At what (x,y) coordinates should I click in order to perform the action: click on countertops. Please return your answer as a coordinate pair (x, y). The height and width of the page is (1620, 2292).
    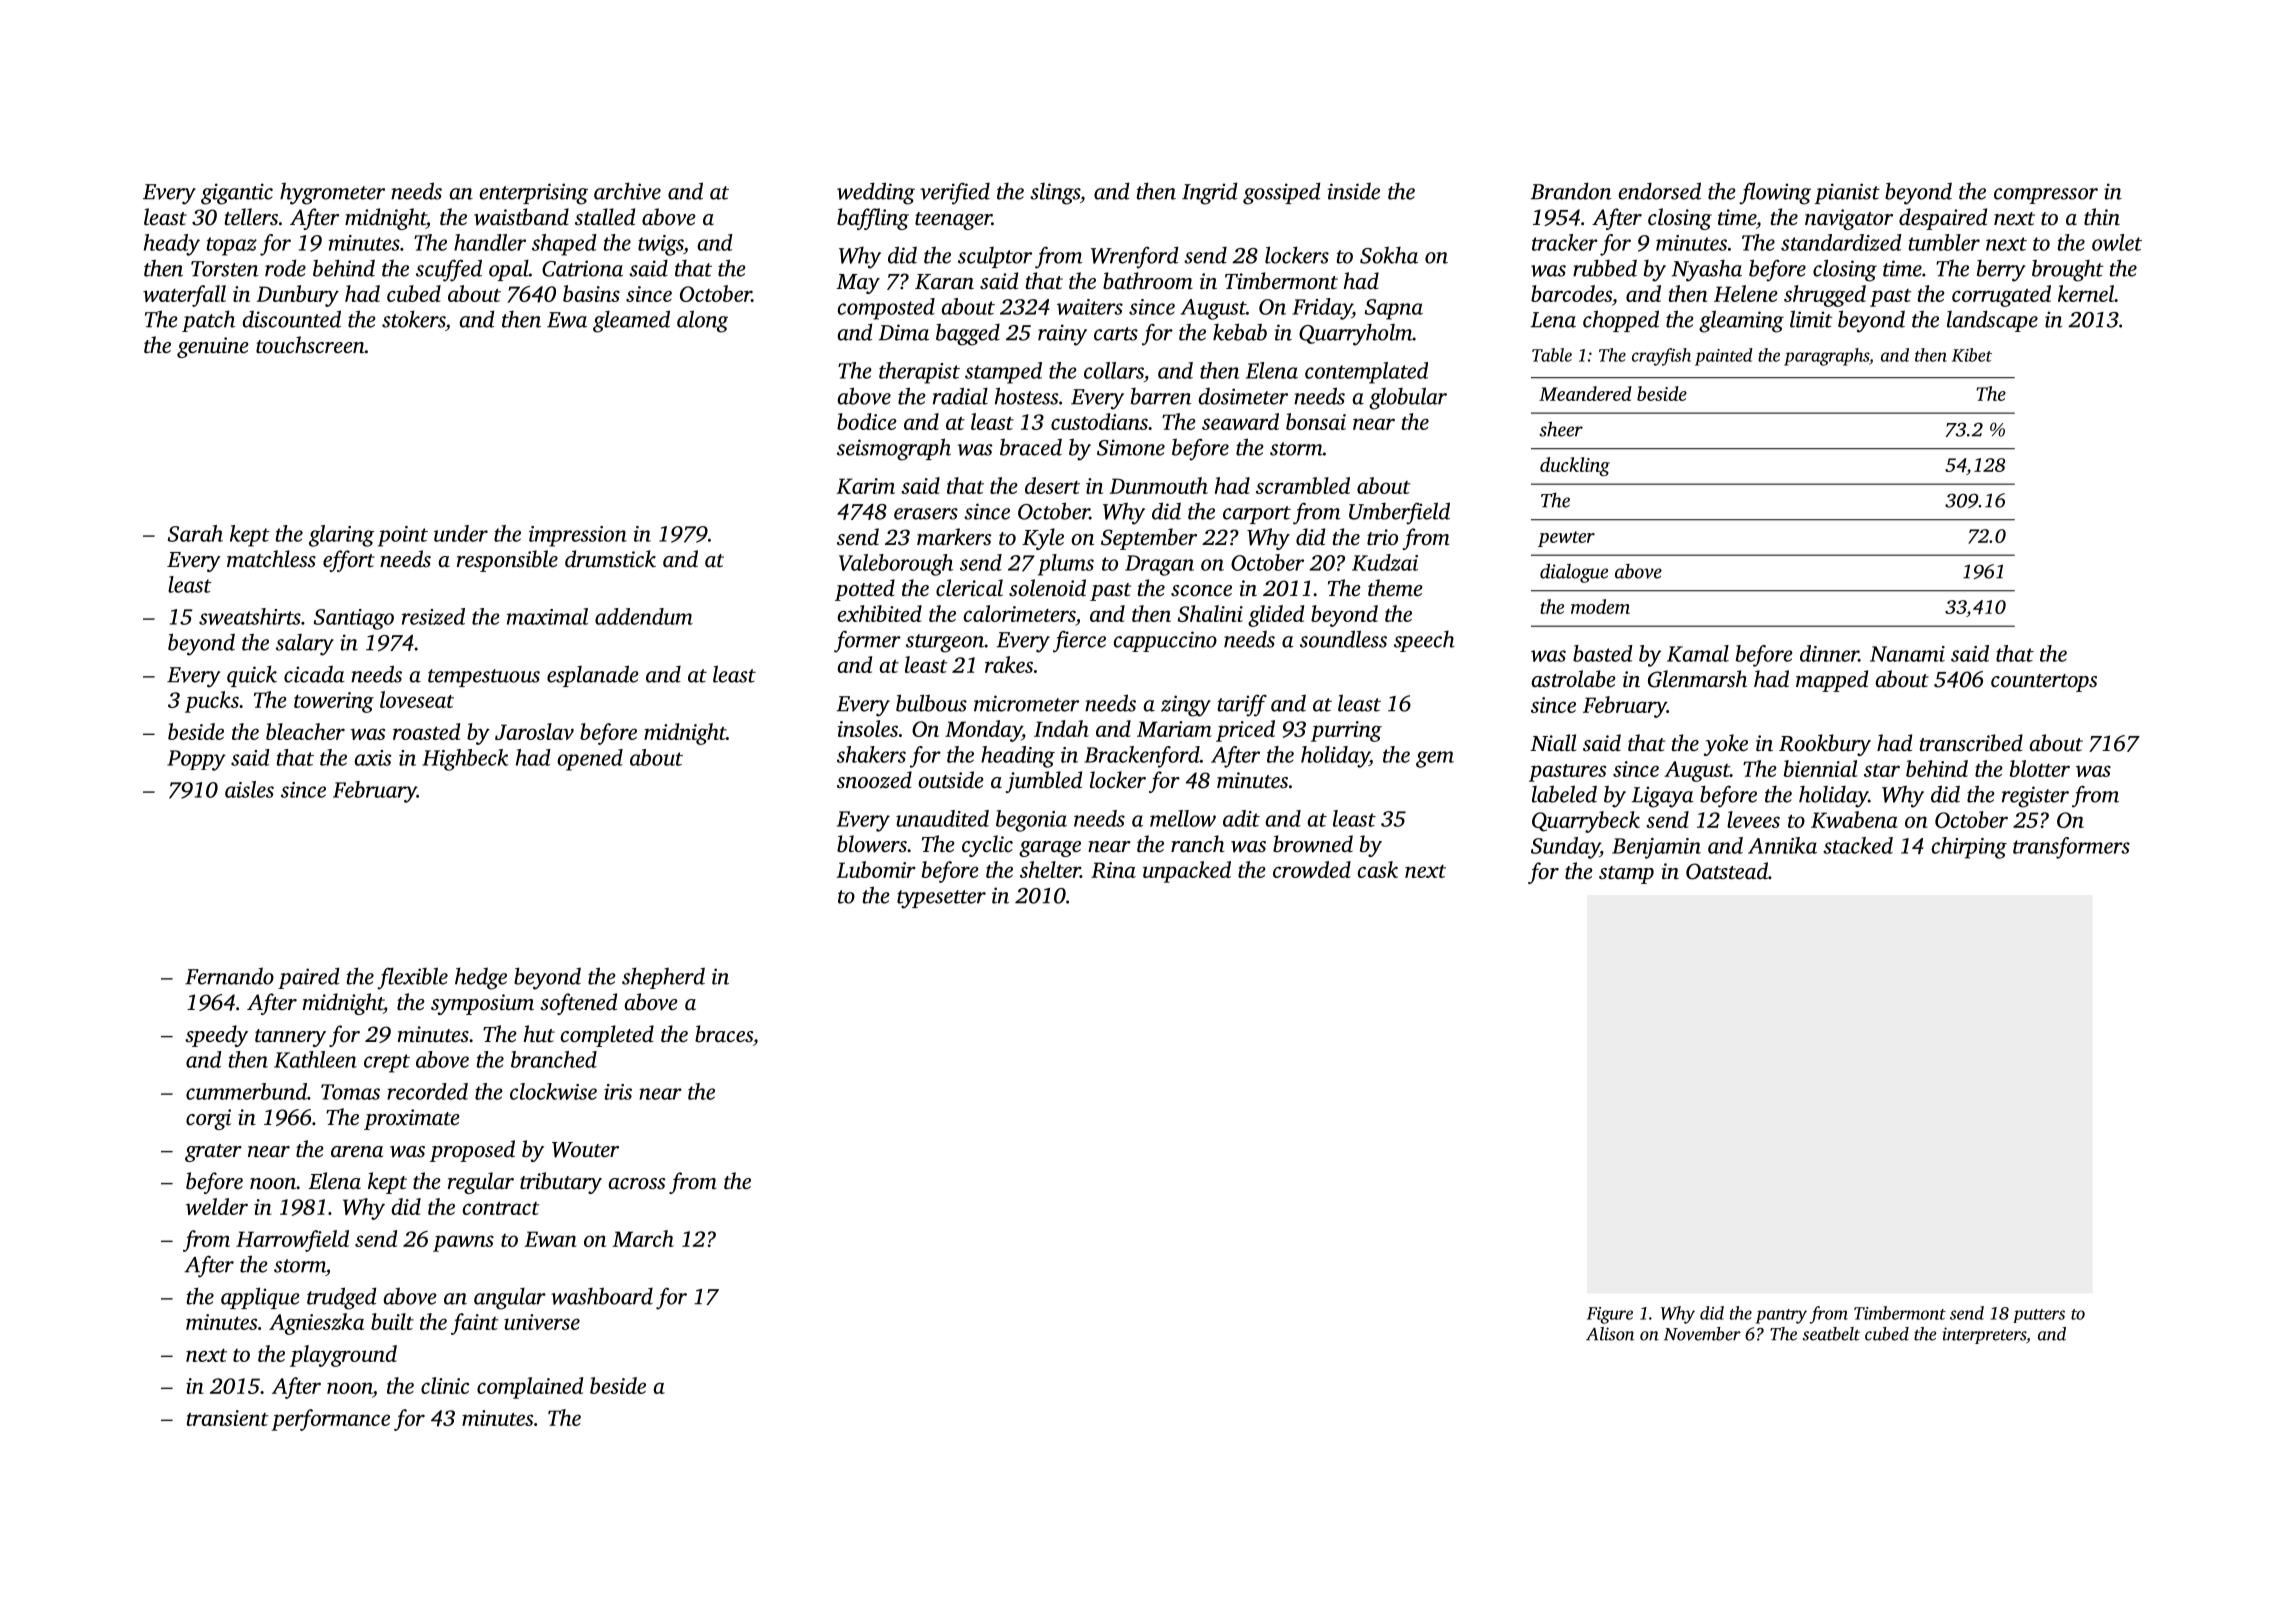
    Looking at the image, I should click on (2044, 683).
